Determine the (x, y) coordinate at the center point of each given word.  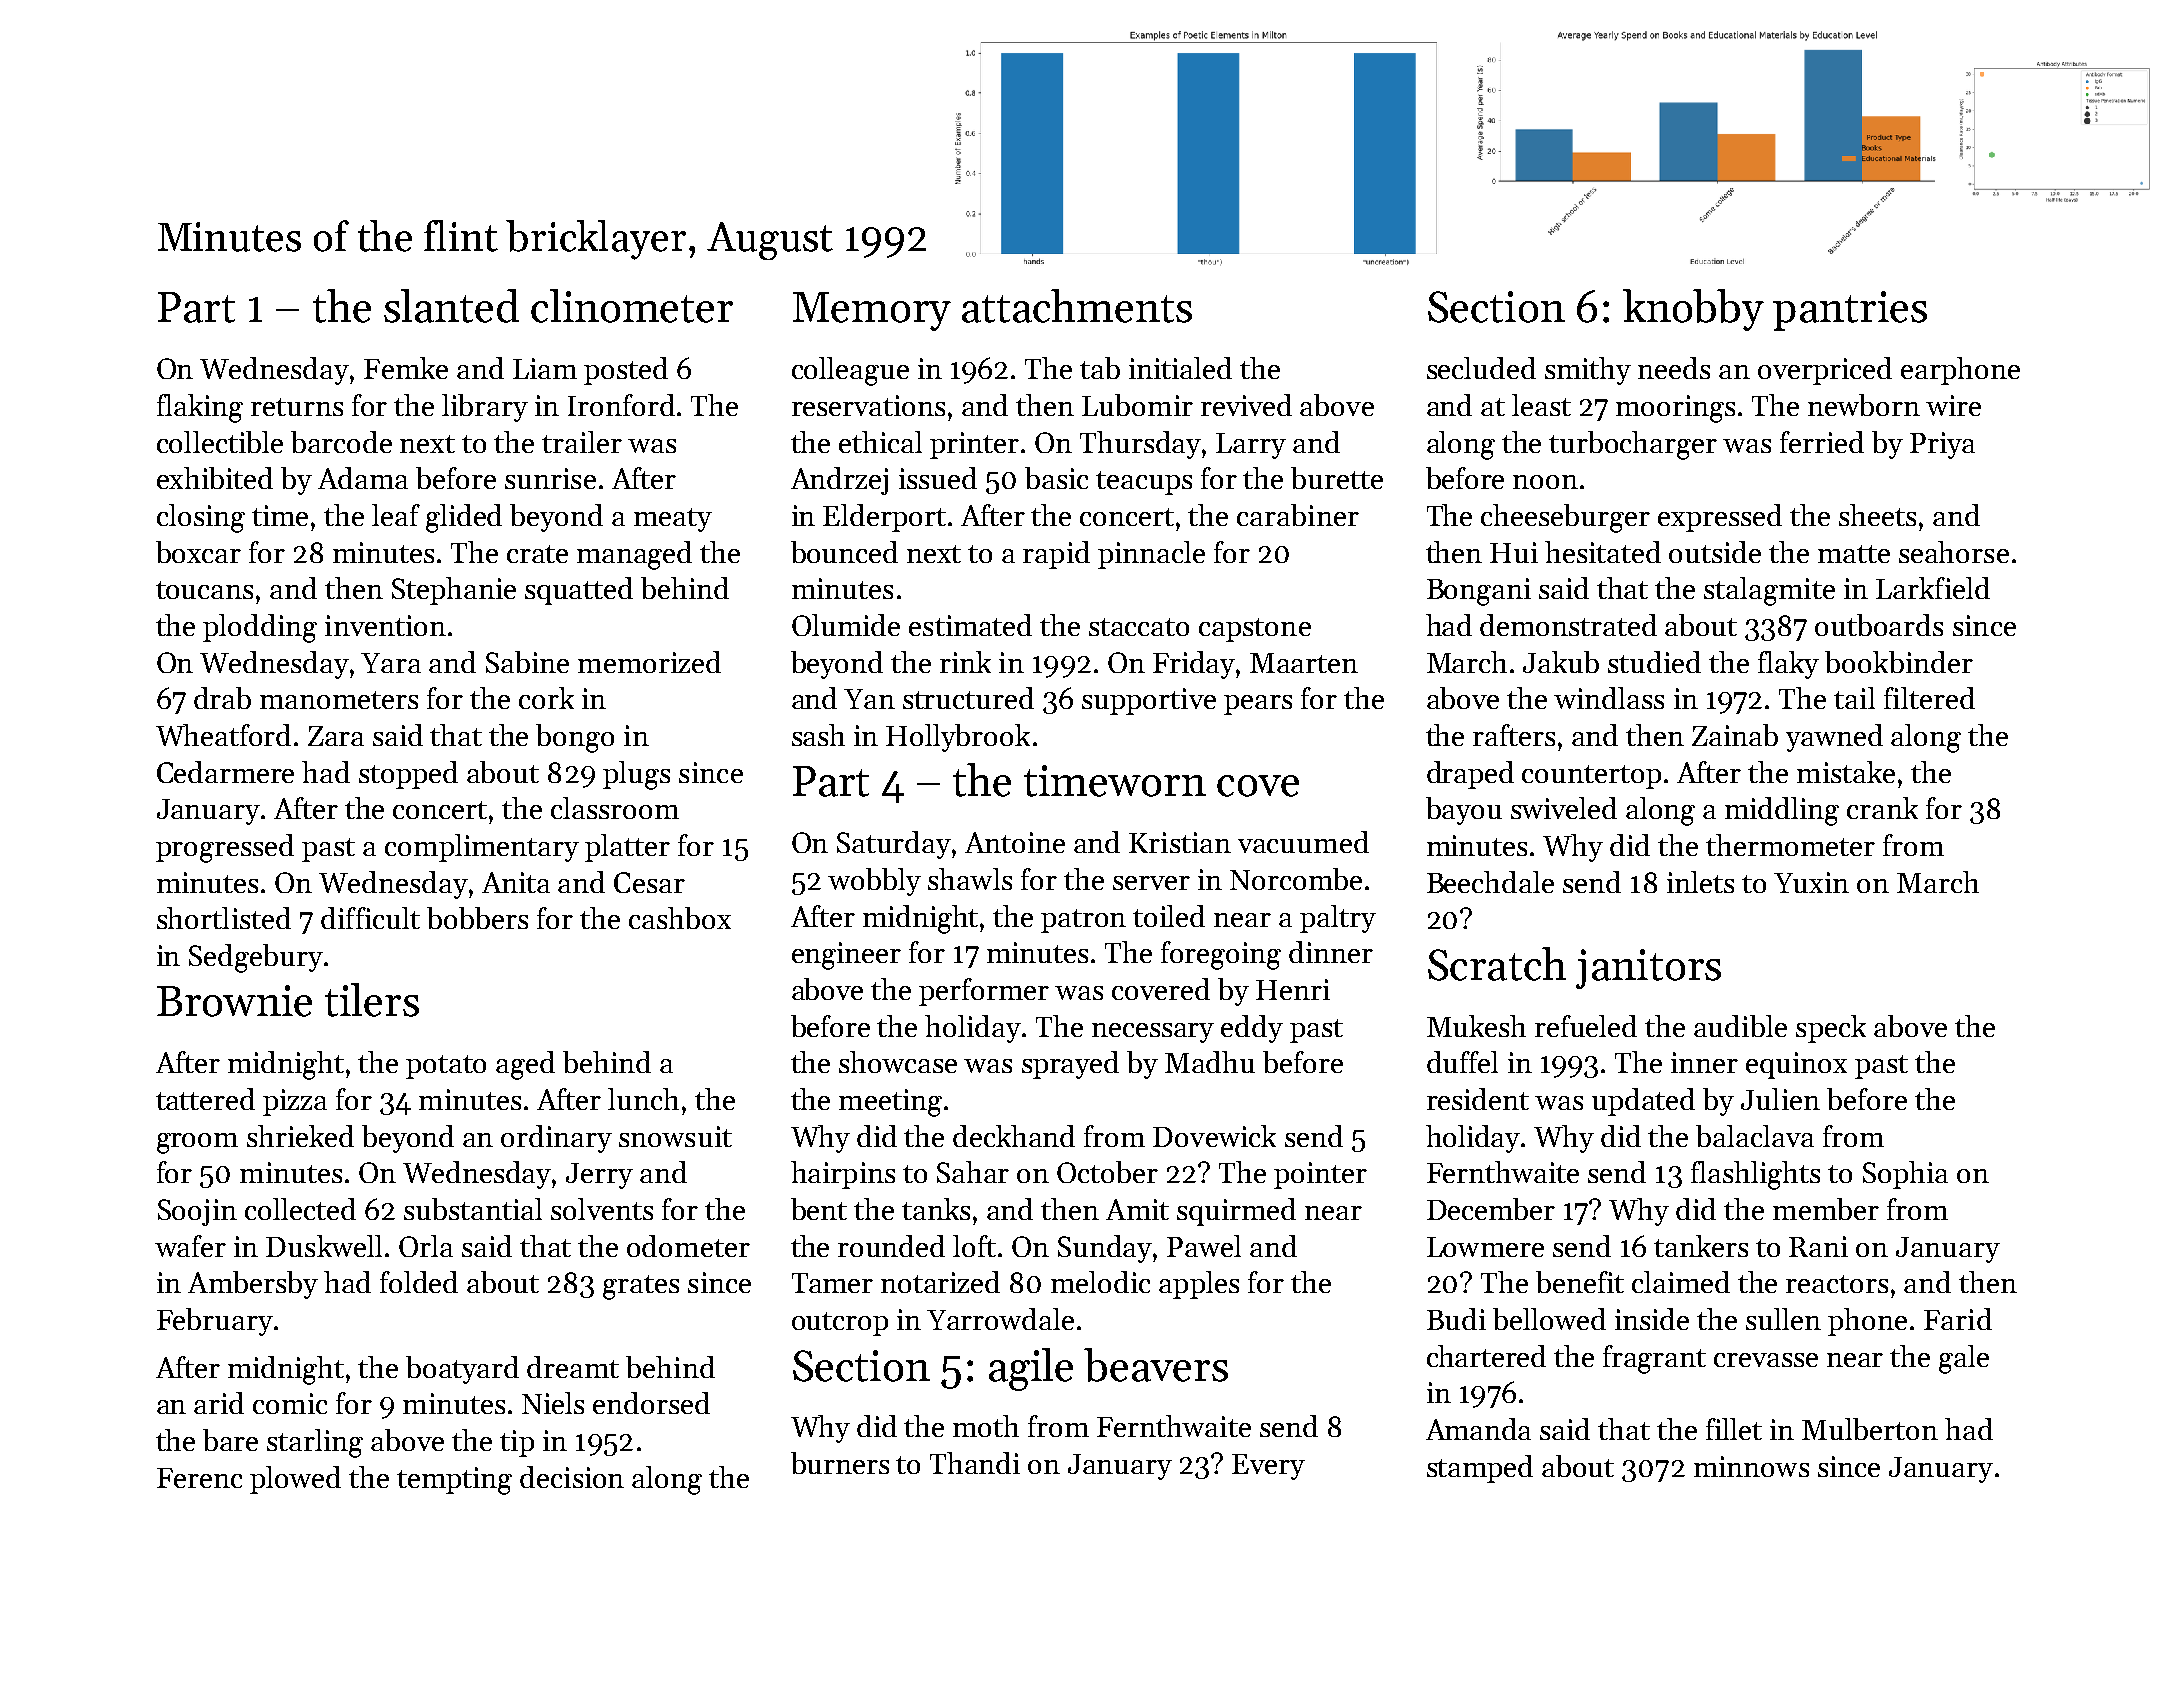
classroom (615, 808)
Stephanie (454, 591)
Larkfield (1933, 588)
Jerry (599, 1176)
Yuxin (1811, 882)
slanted (451, 306)
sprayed (1070, 1065)
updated (1643, 1102)
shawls (970, 879)
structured (968, 698)
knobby (1693, 310)
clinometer (632, 306)
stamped (1480, 1469)
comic (290, 1403)
